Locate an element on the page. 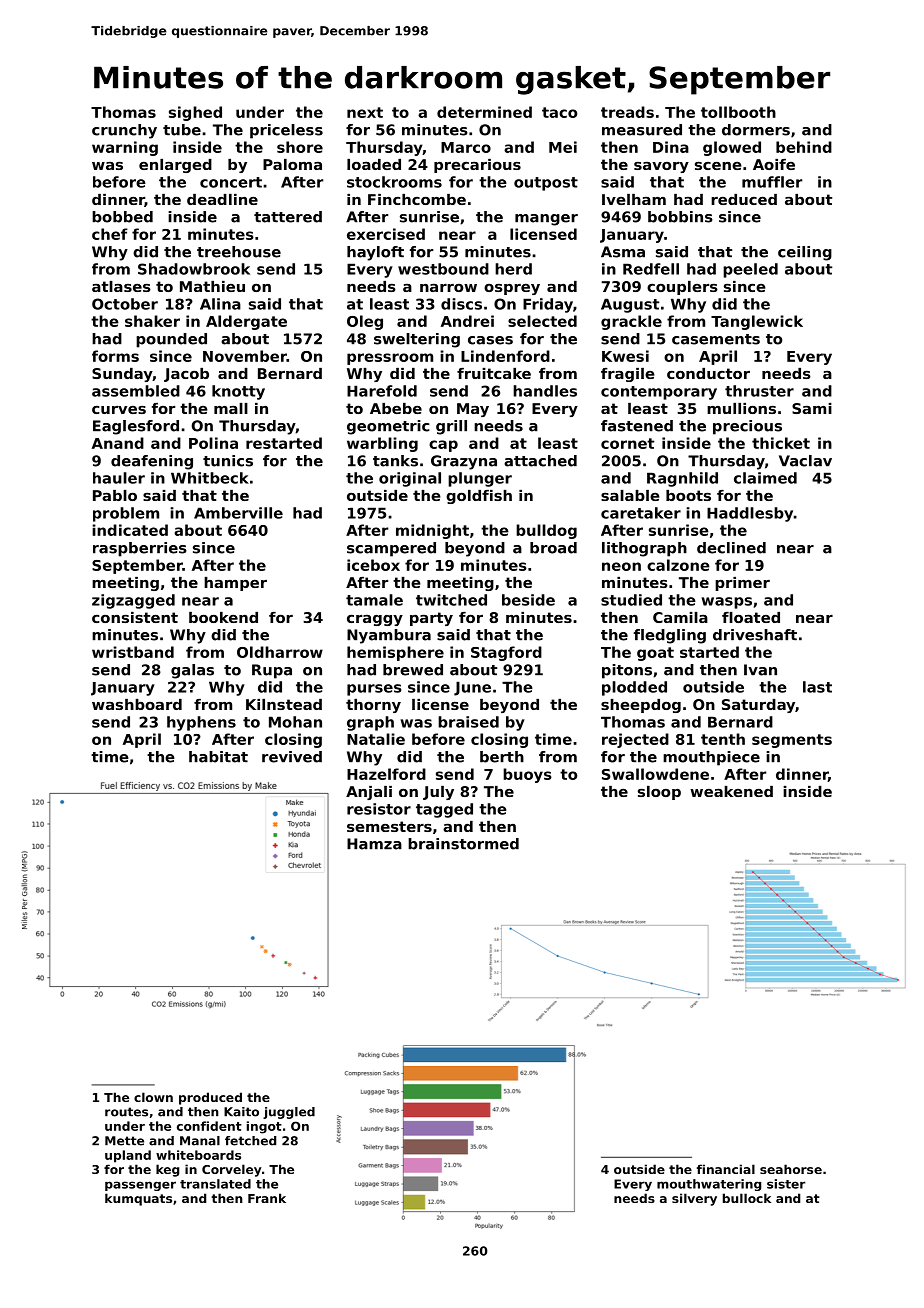  Tanglewick is located at coordinates (757, 322).
